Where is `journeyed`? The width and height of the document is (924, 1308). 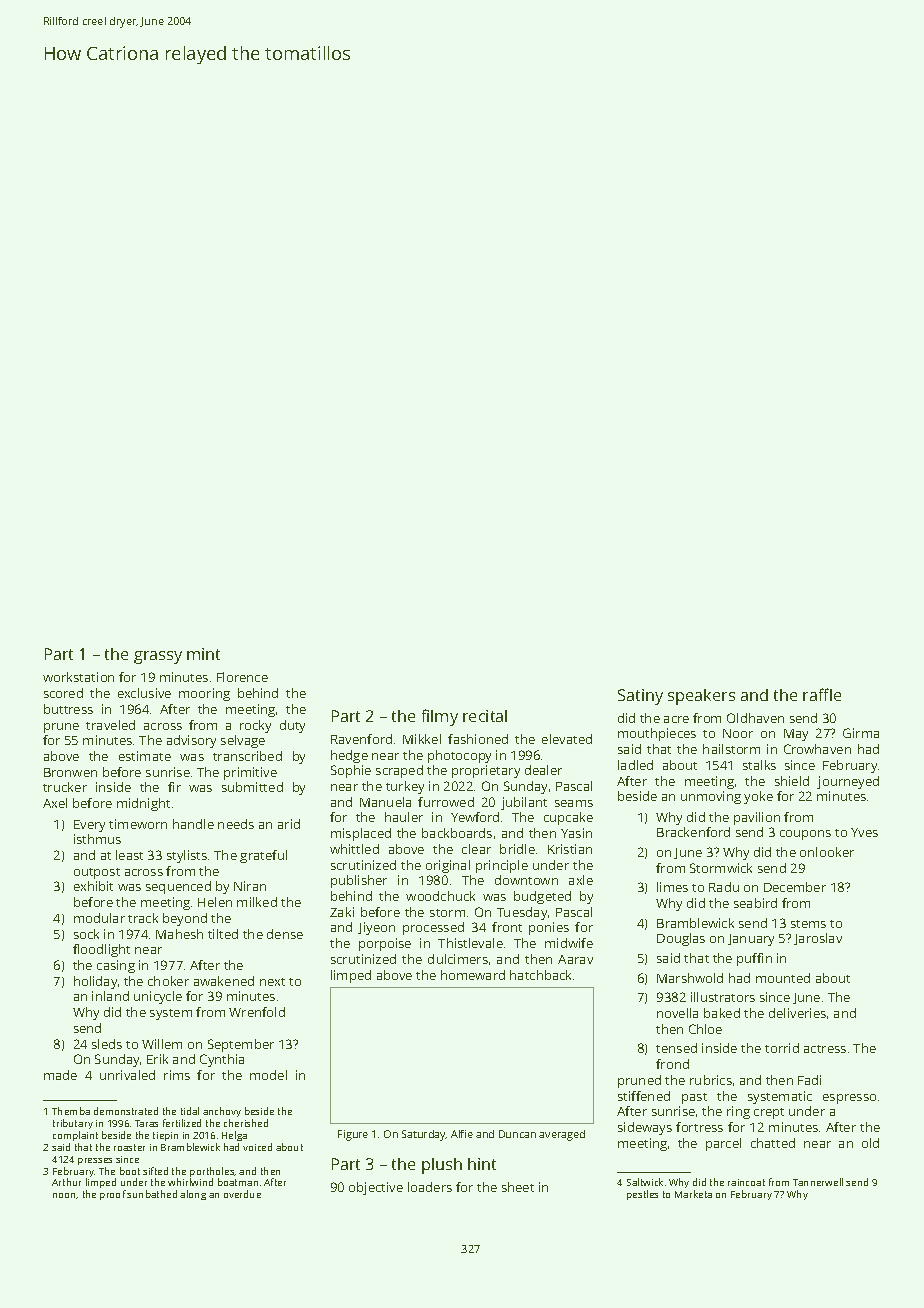 journeyed is located at coordinates (848, 782).
